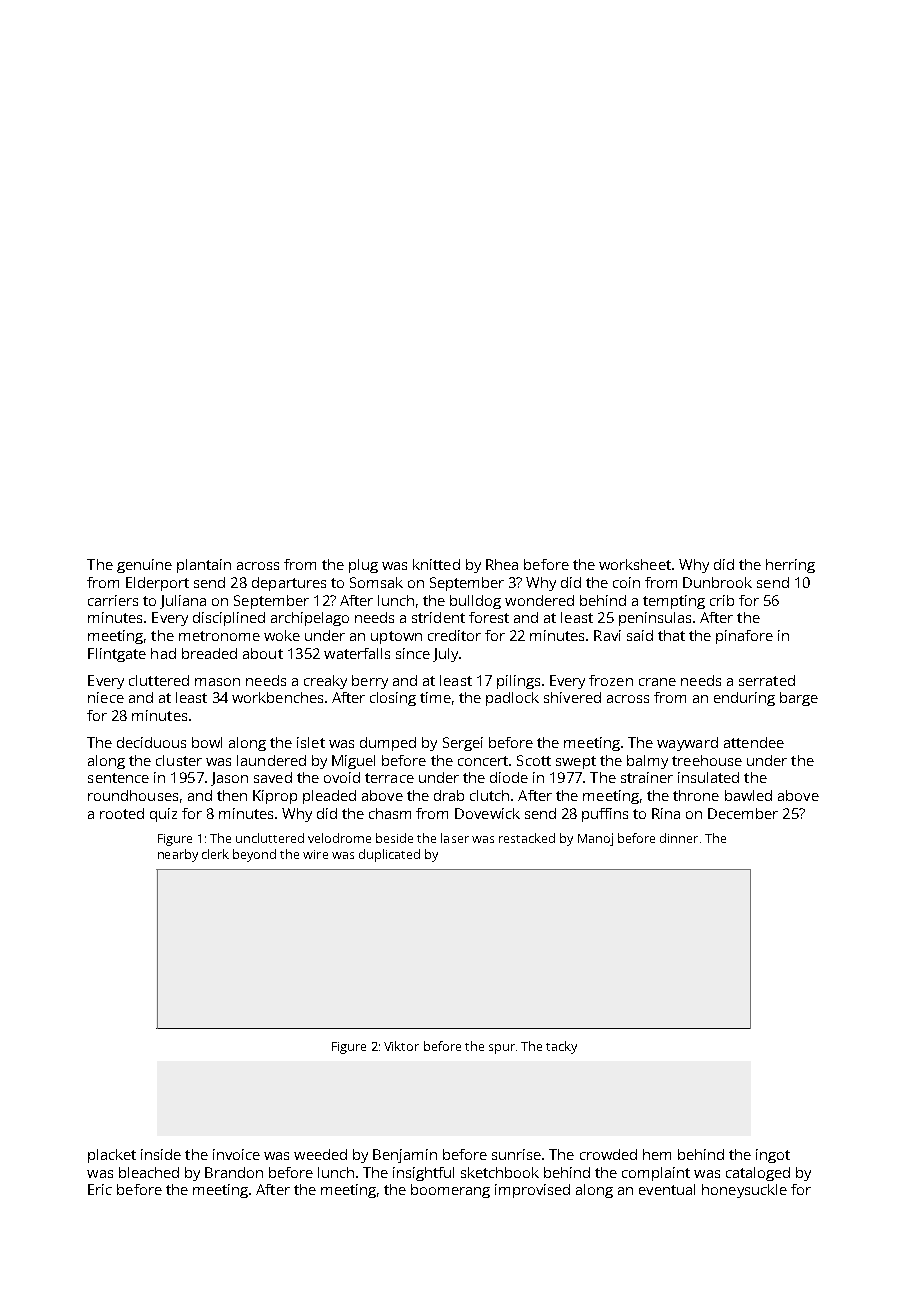 The image size is (908, 1316). Describe the element at coordinates (112, 1156) in the document. I see `placket` at that location.
